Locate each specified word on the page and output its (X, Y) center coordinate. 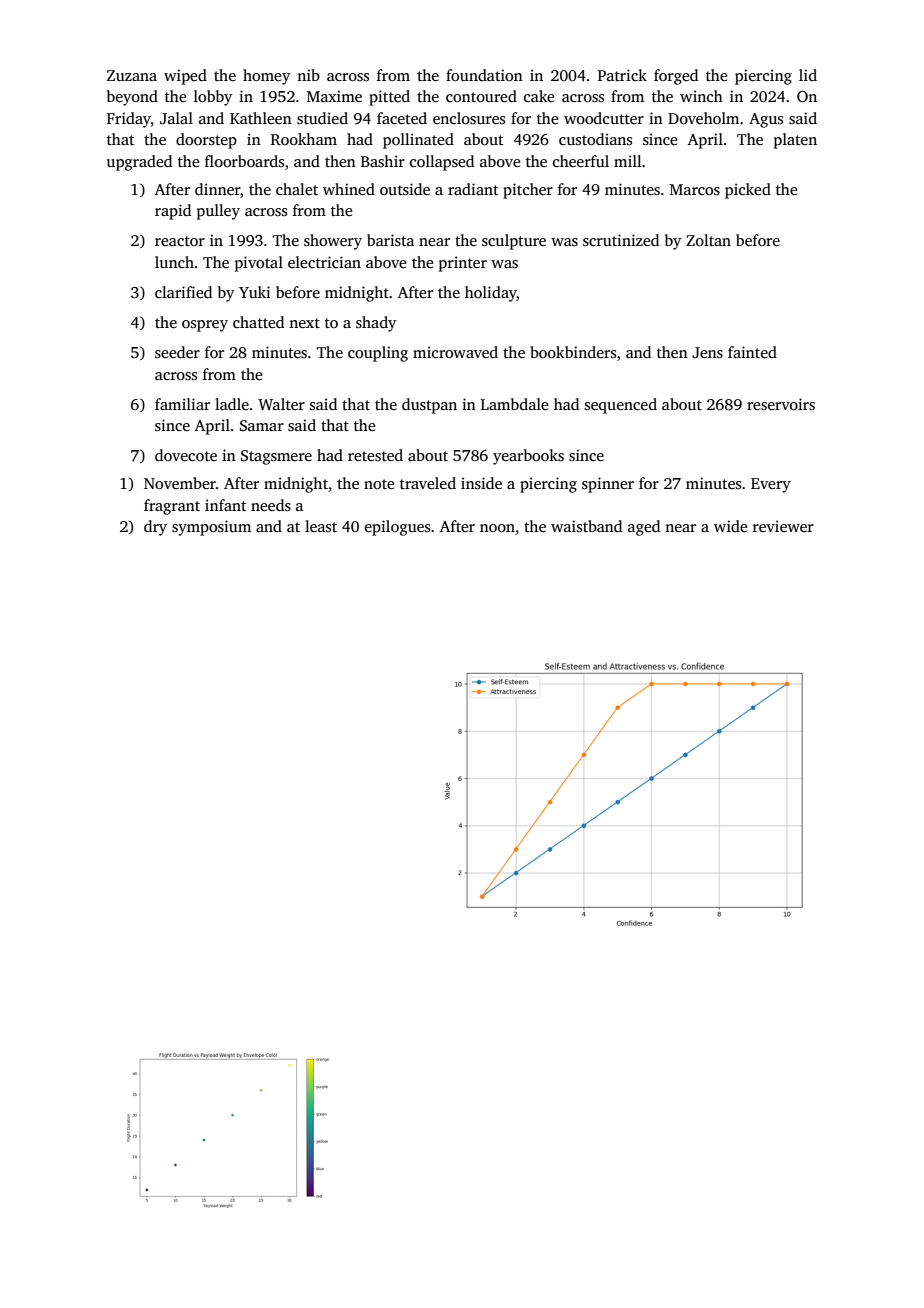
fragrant (172, 507)
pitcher (528, 191)
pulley (218, 212)
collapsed (442, 163)
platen (795, 141)
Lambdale (514, 404)
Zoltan (708, 240)
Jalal (176, 118)
